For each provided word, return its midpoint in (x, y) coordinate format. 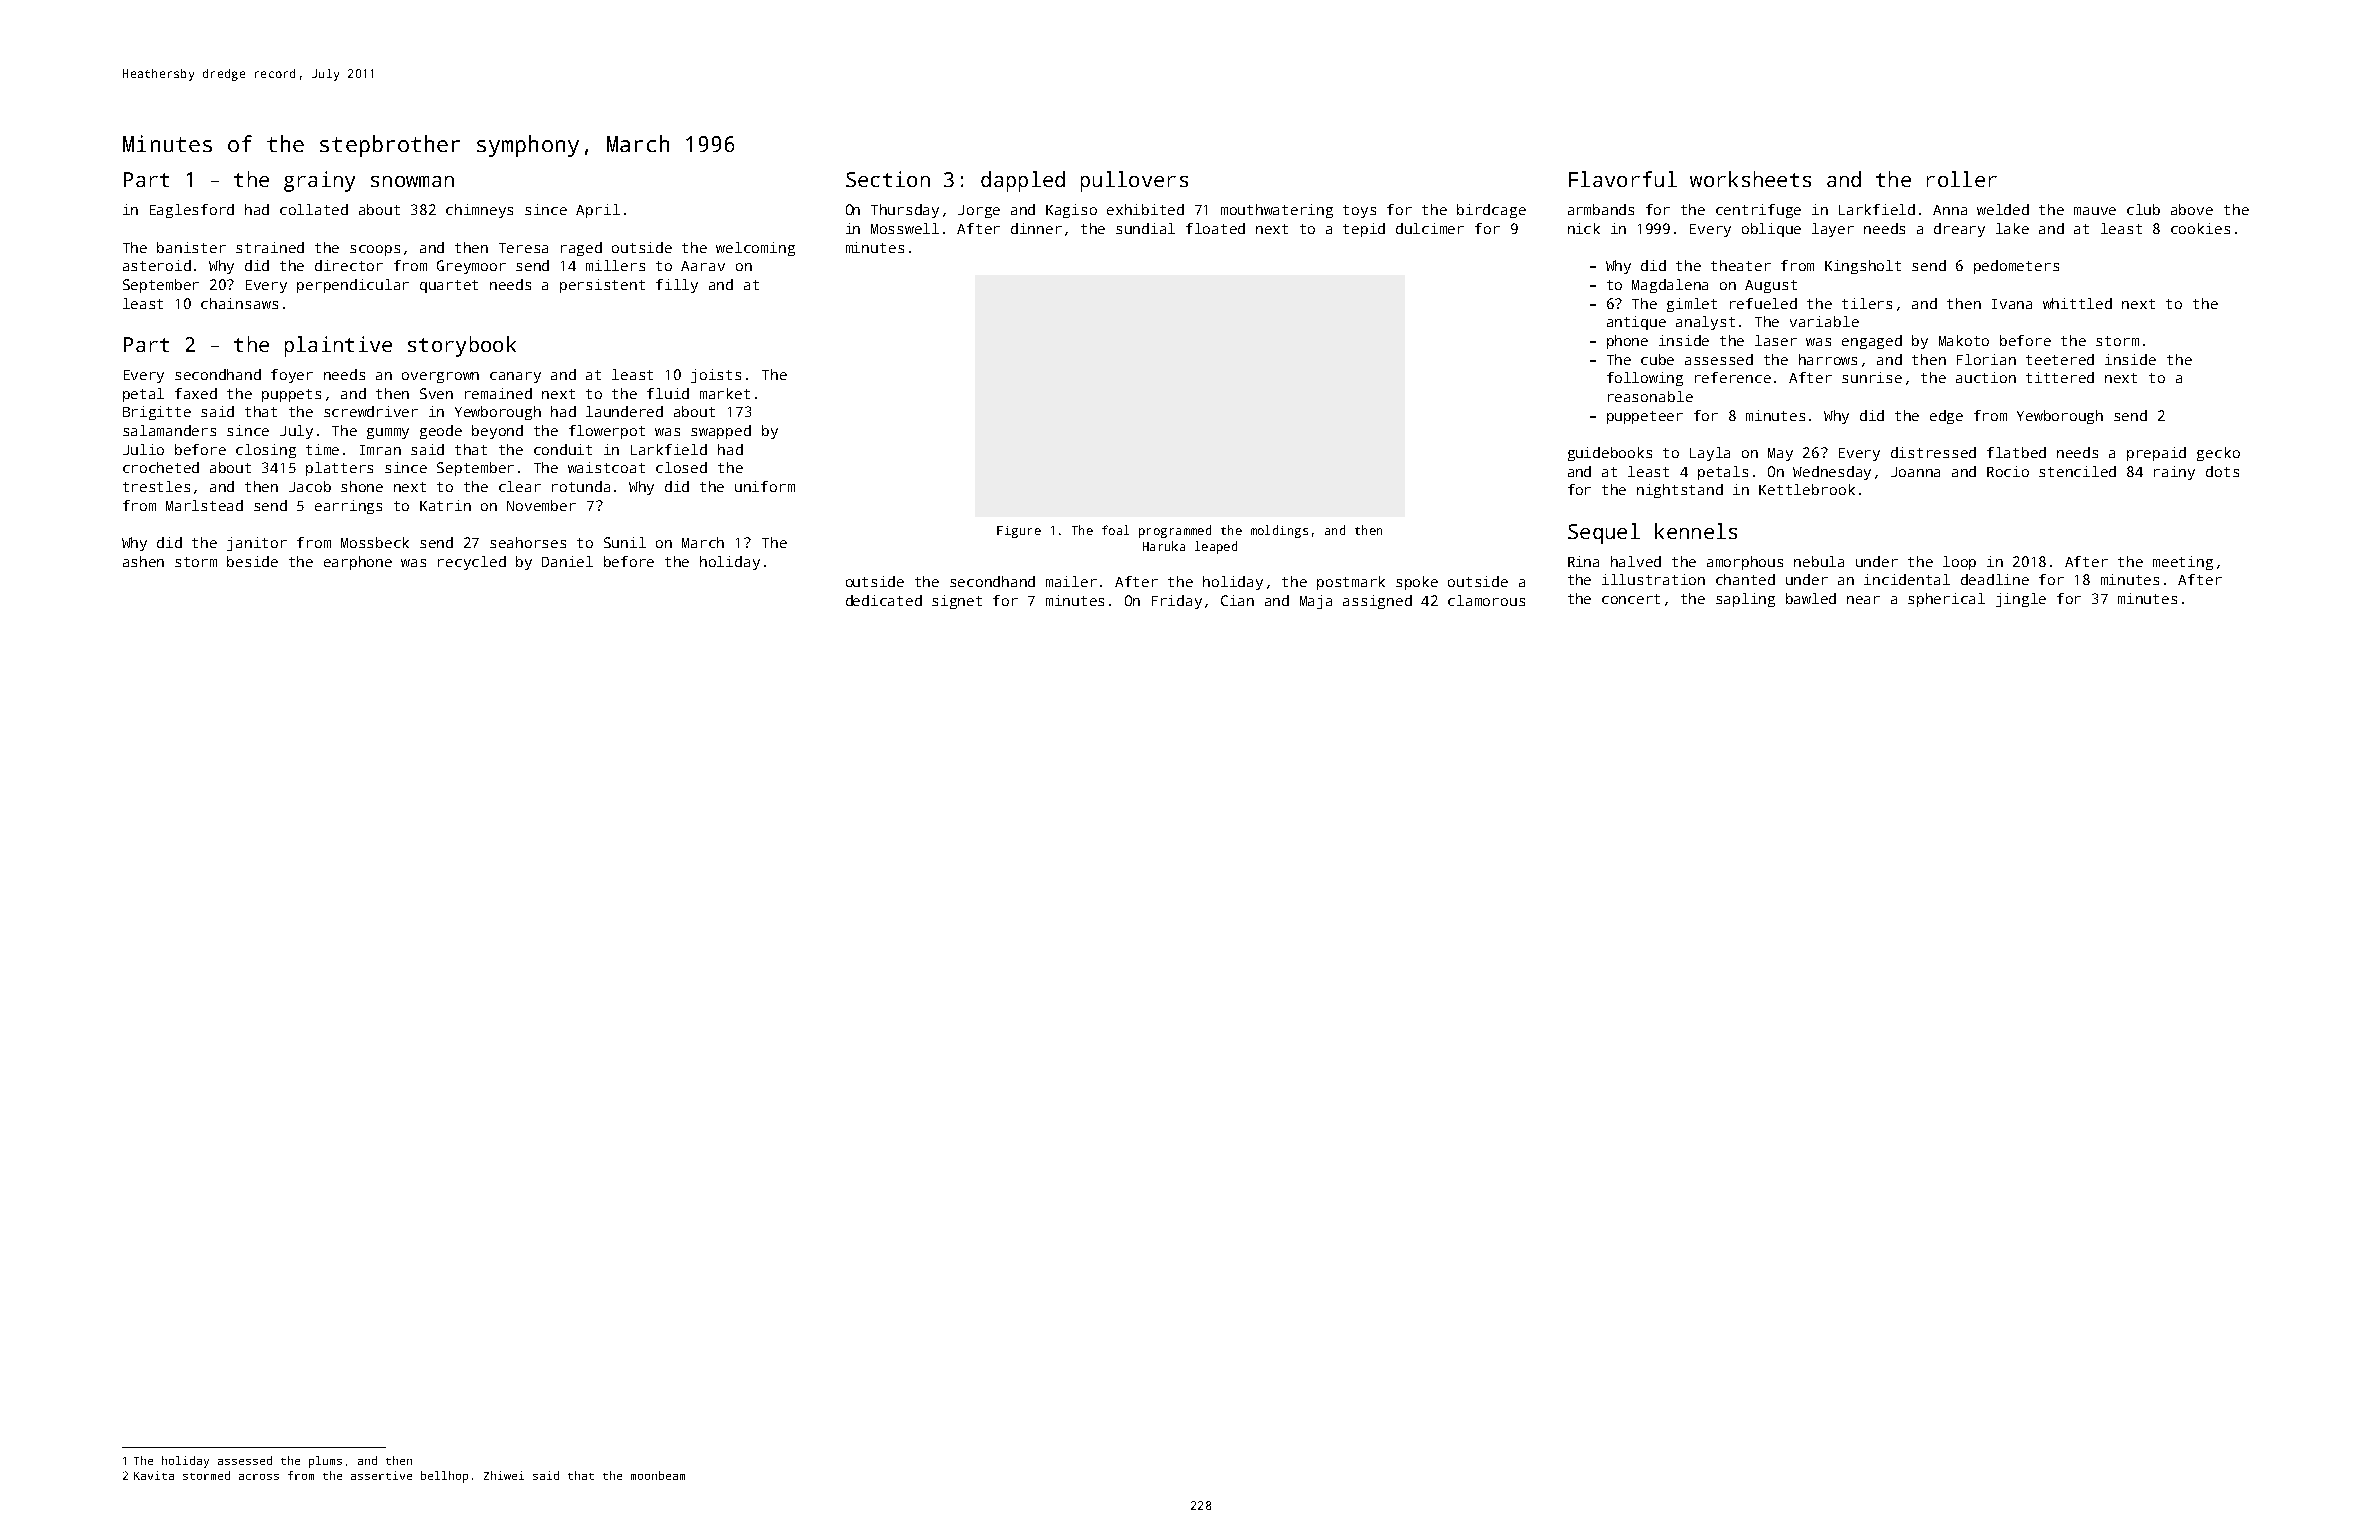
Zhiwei (504, 1475)
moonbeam (658, 1475)
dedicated (884, 600)
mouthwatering (1277, 211)
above (2192, 209)
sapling (1745, 600)
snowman (412, 181)
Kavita (154, 1475)
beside (252, 561)
